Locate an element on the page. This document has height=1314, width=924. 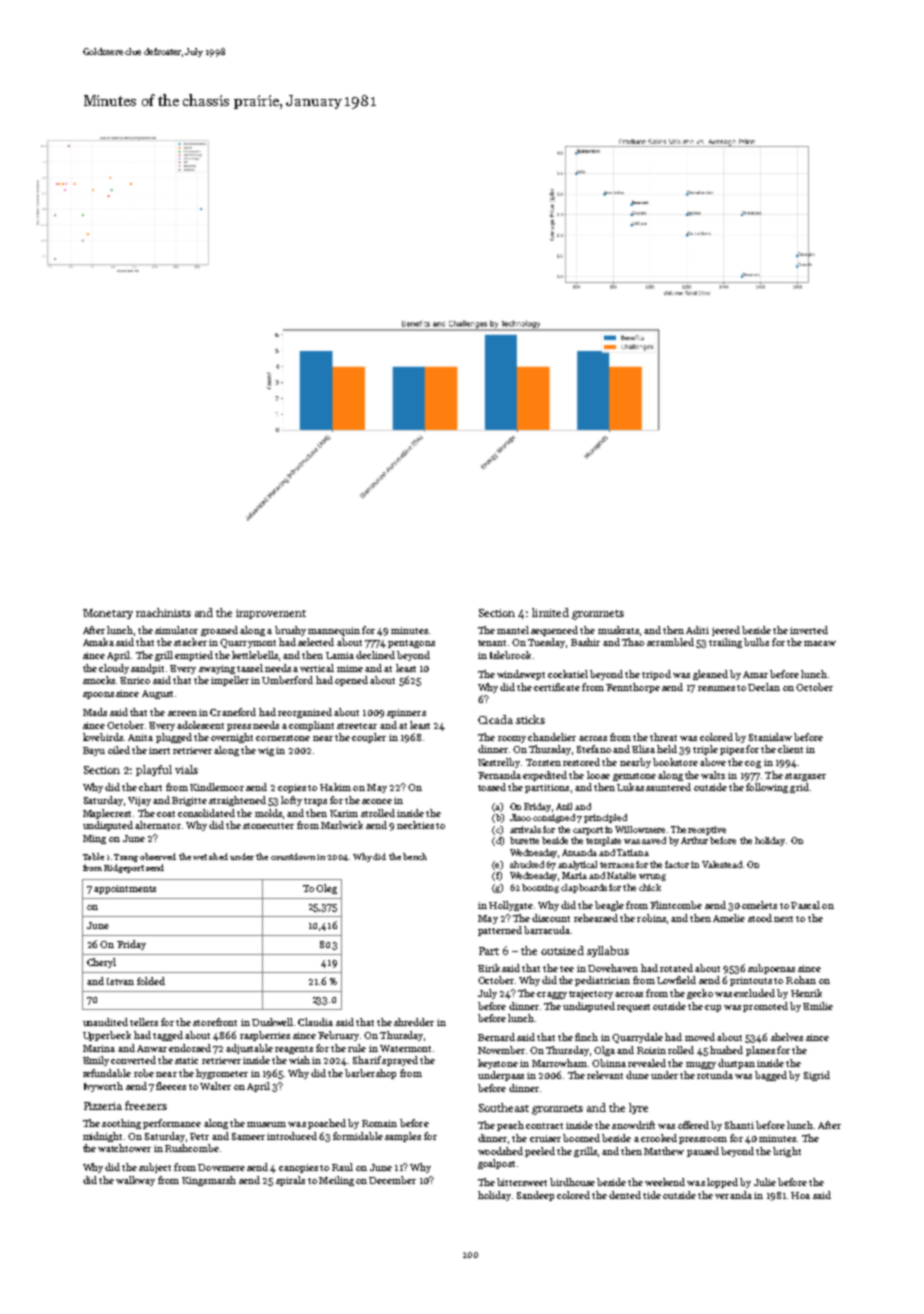
Stanislaw is located at coordinates (770, 737).
